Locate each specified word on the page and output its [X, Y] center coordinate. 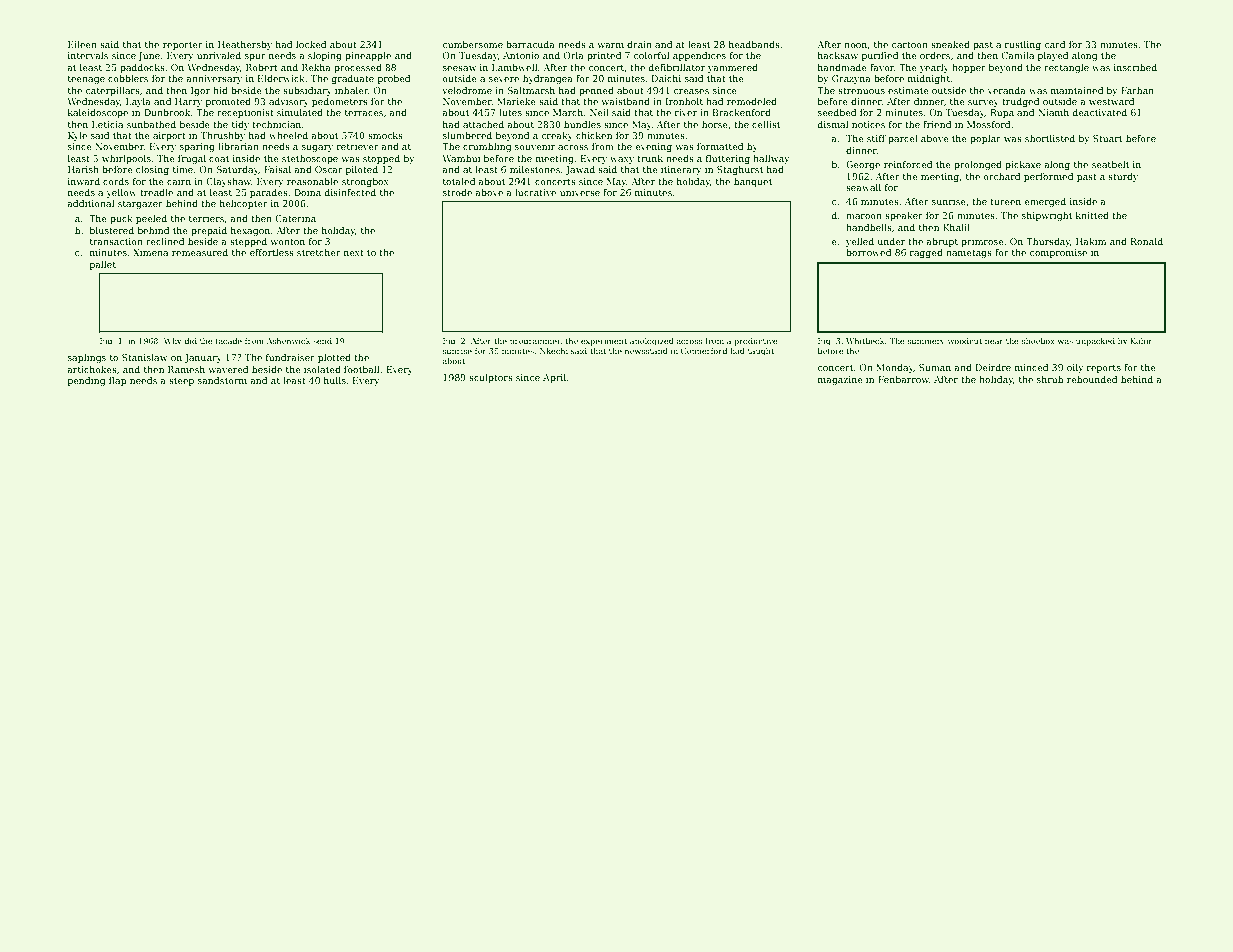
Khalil [956, 227]
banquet [753, 182]
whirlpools [126, 159]
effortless [272, 252]
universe [580, 192]
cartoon [910, 45]
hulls [335, 380]
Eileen [82, 44]
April [554, 378]
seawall [863, 187]
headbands [754, 44]
